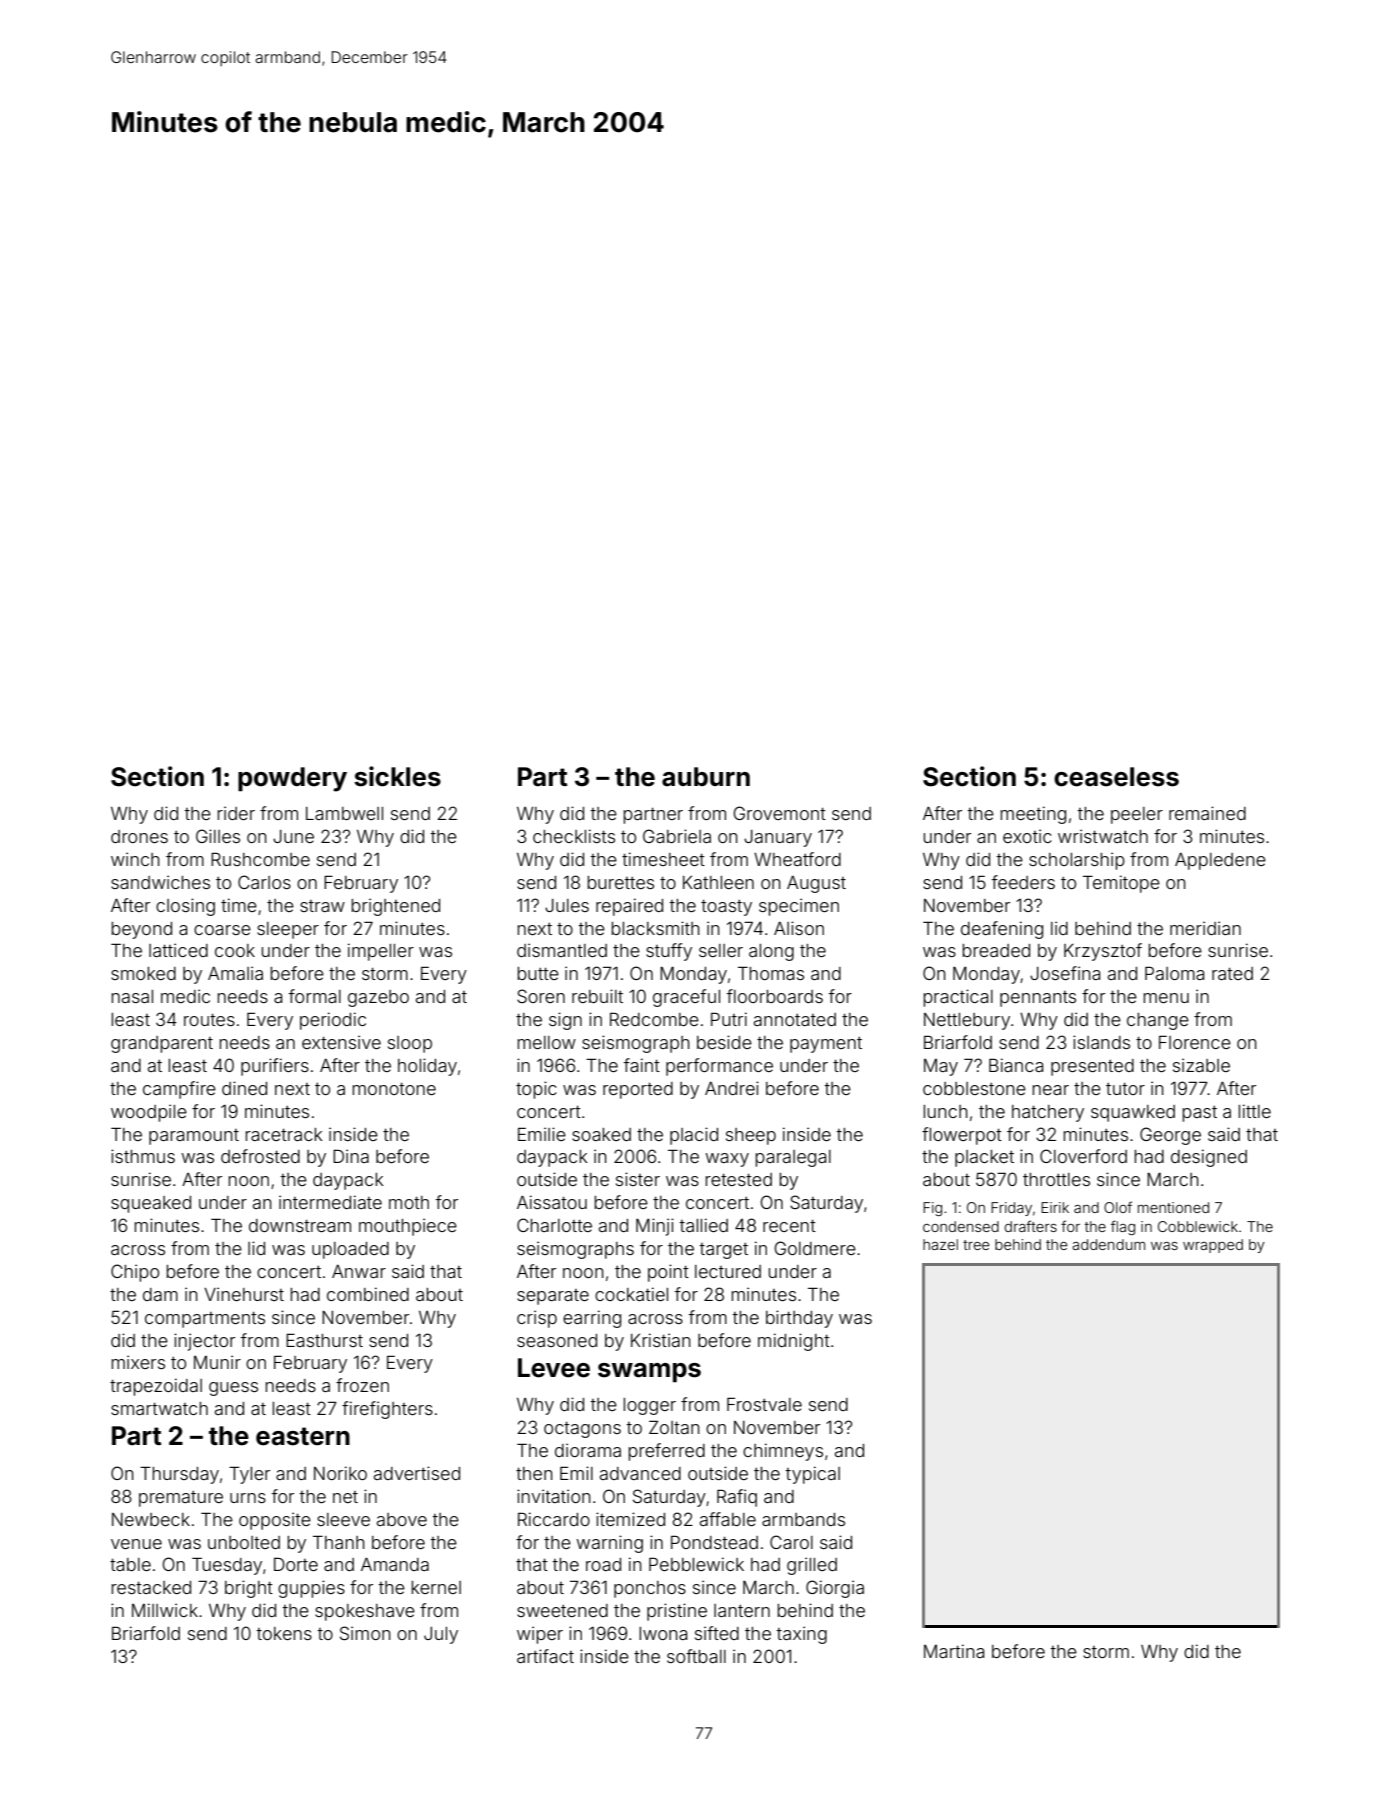  Describe the element at coordinates (826, 1045) in the image. I see `payment` at that location.
